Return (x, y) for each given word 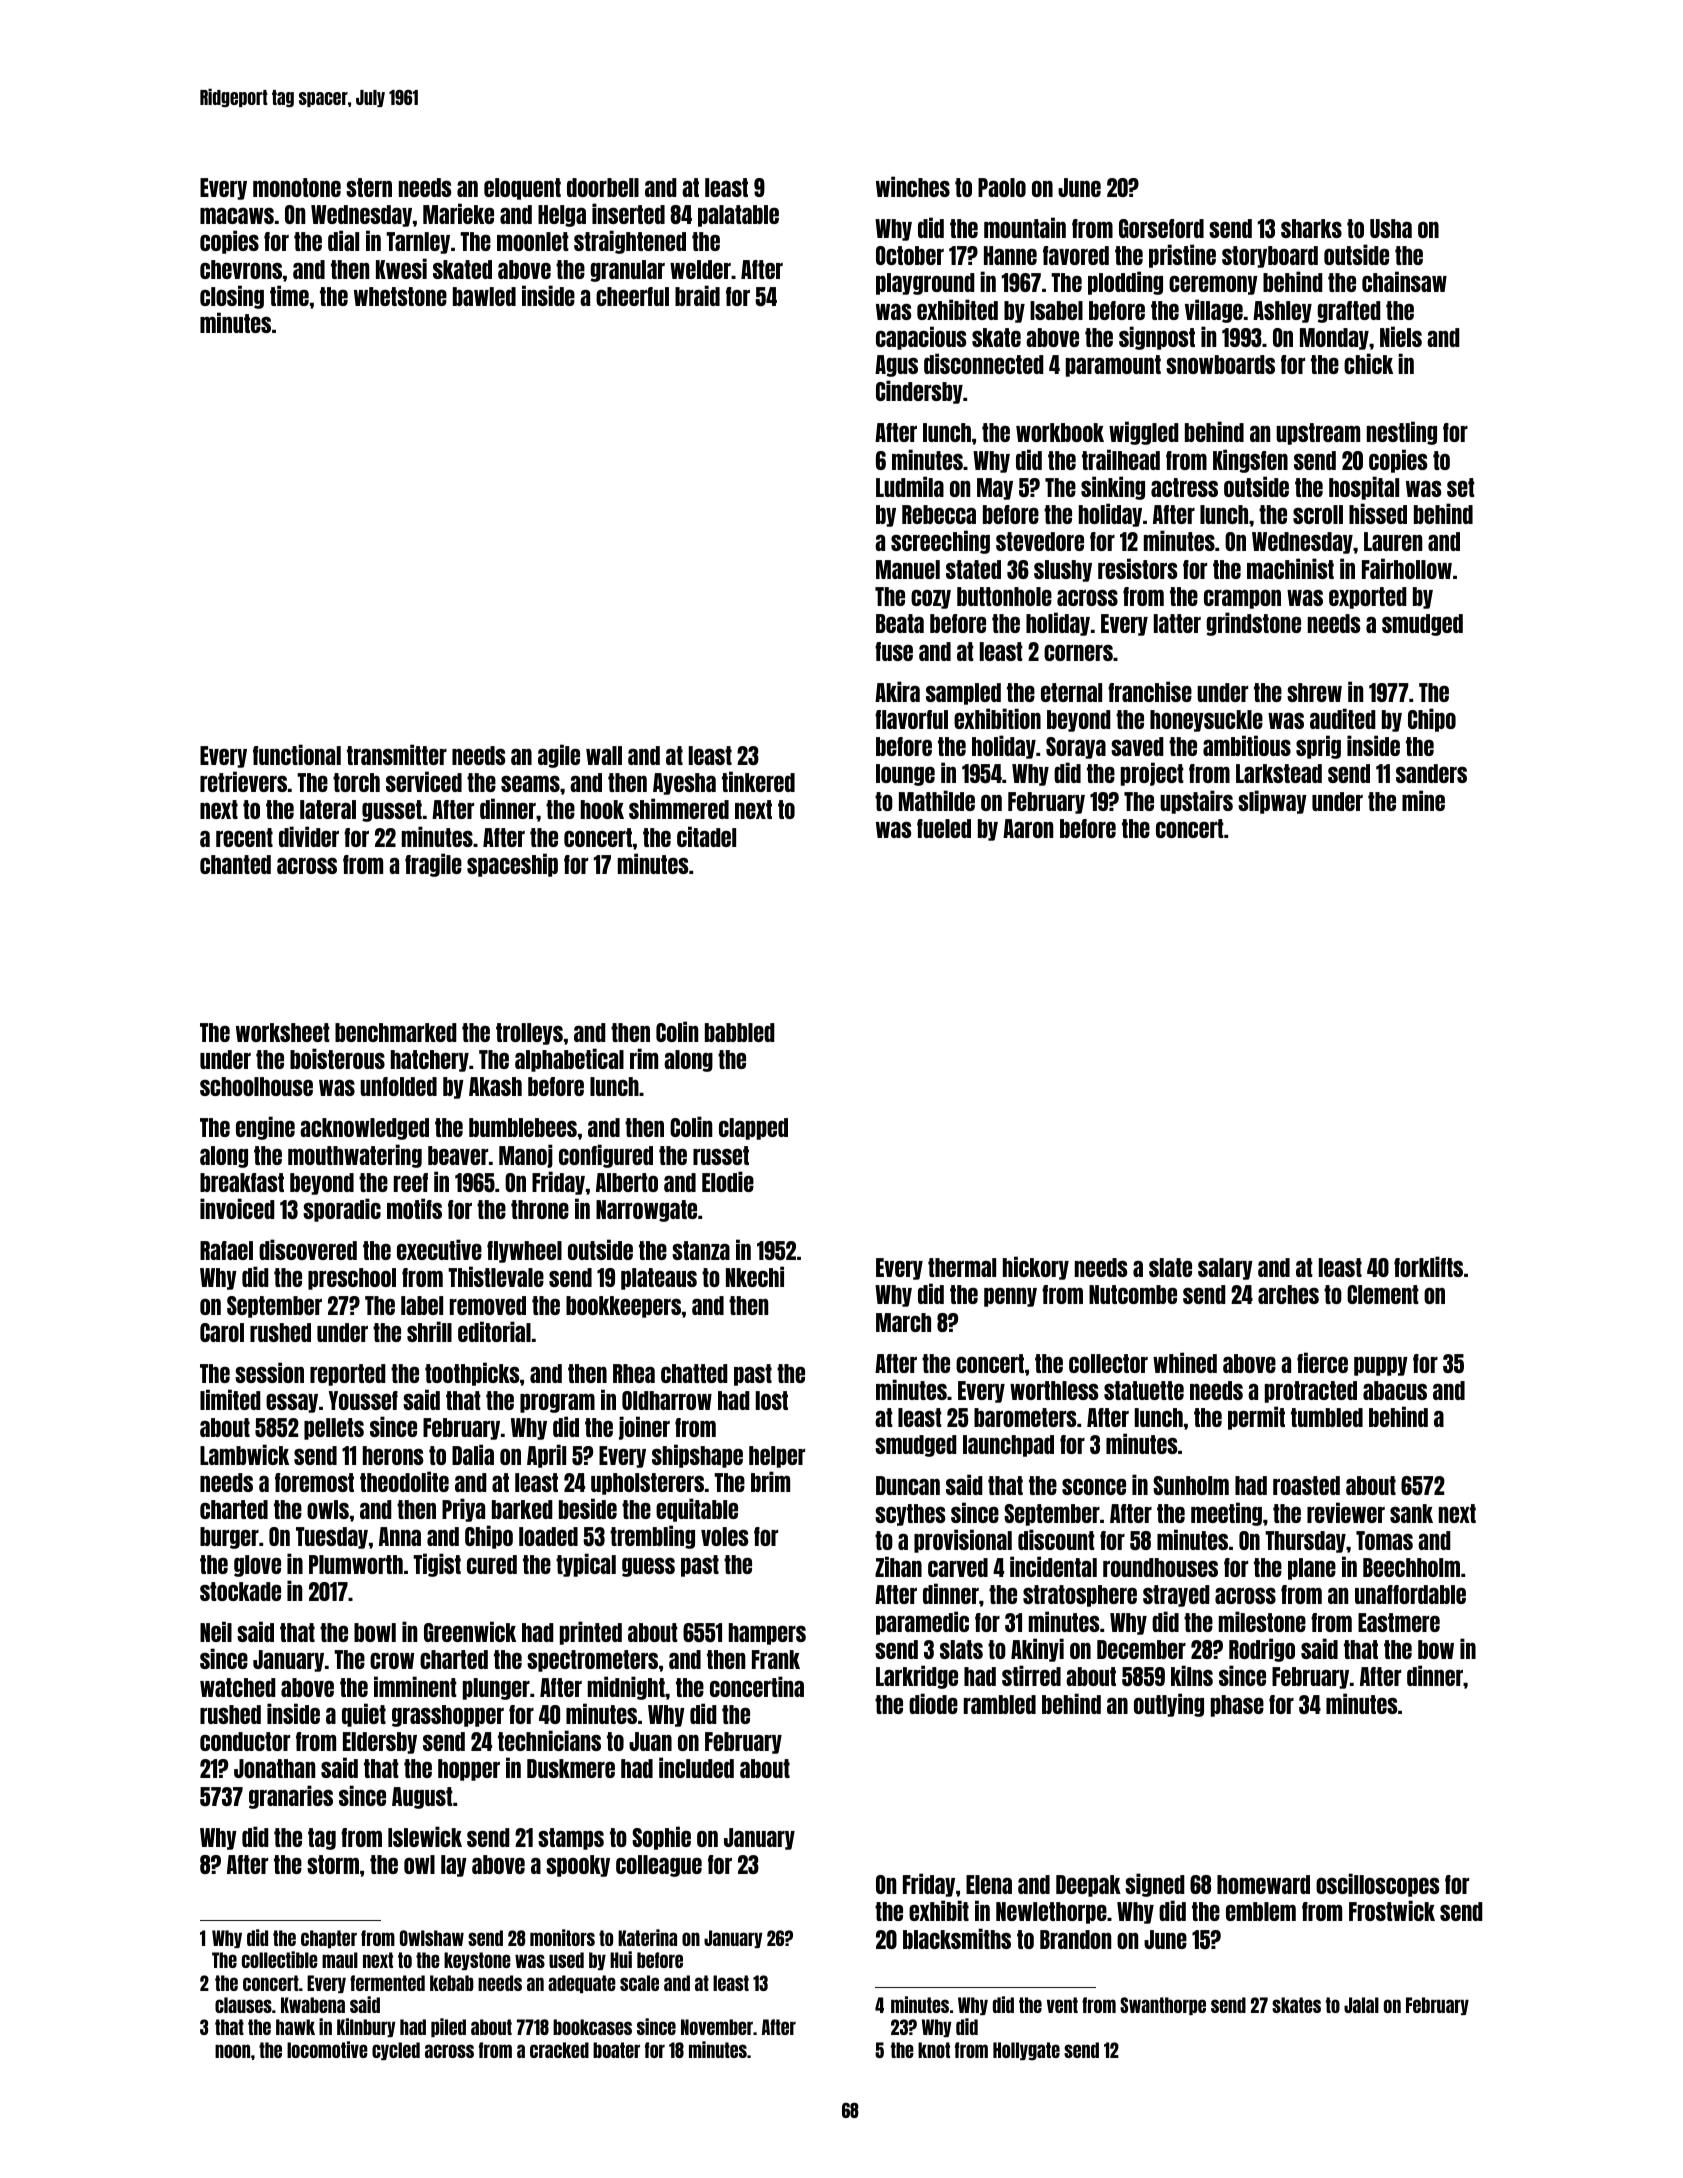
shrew (1314, 692)
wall (604, 755)
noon (232, 2051)
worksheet (283, 1032)
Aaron (1028, 828)
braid (697, 295)
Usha (1391, 228)
